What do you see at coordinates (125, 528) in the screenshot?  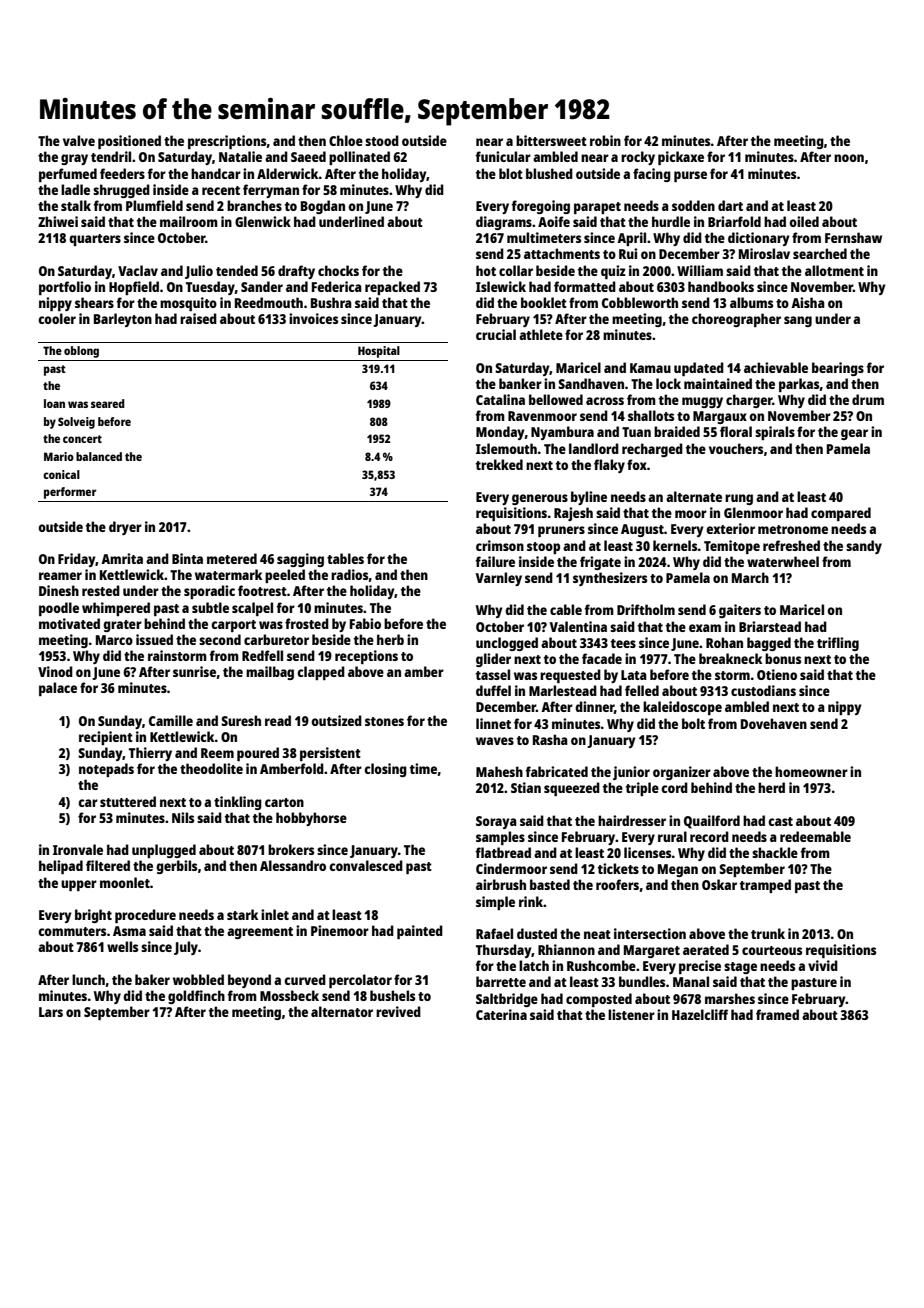 I see `dryer` at bounding box center [125, 528].
